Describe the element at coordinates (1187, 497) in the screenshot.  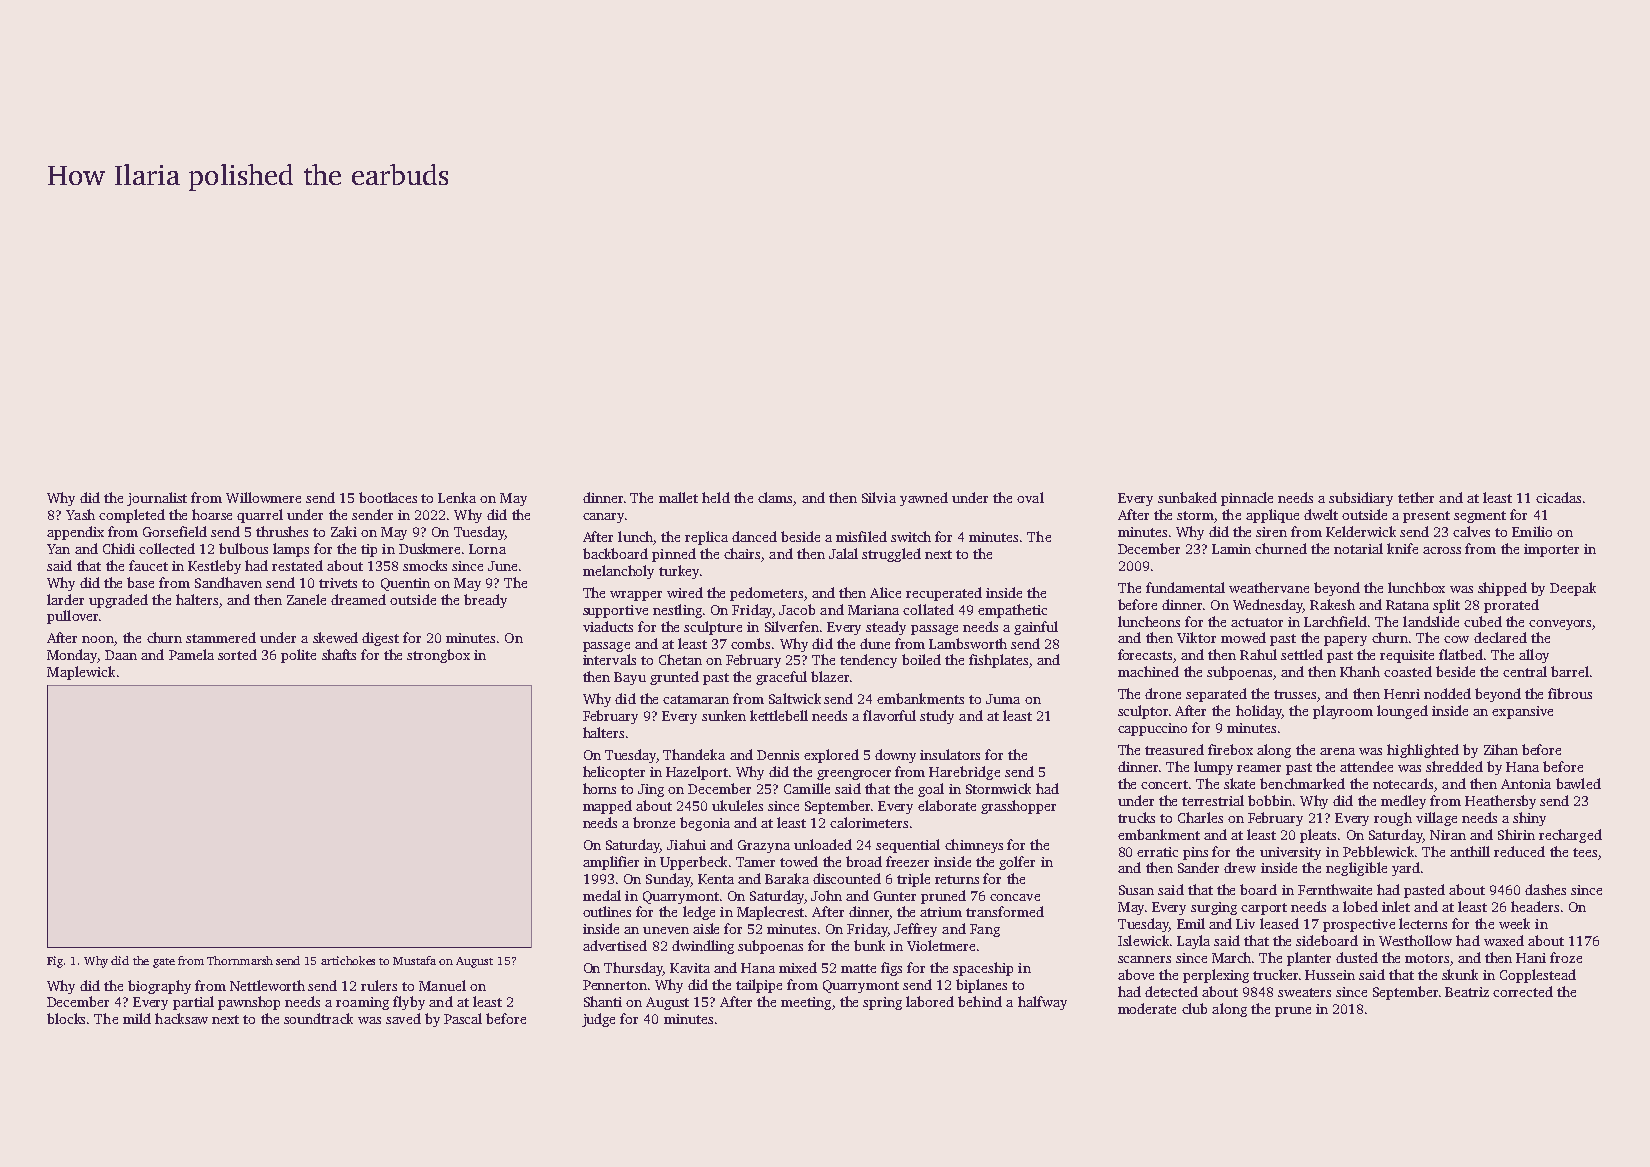
I see `sunbaked` at that location.
